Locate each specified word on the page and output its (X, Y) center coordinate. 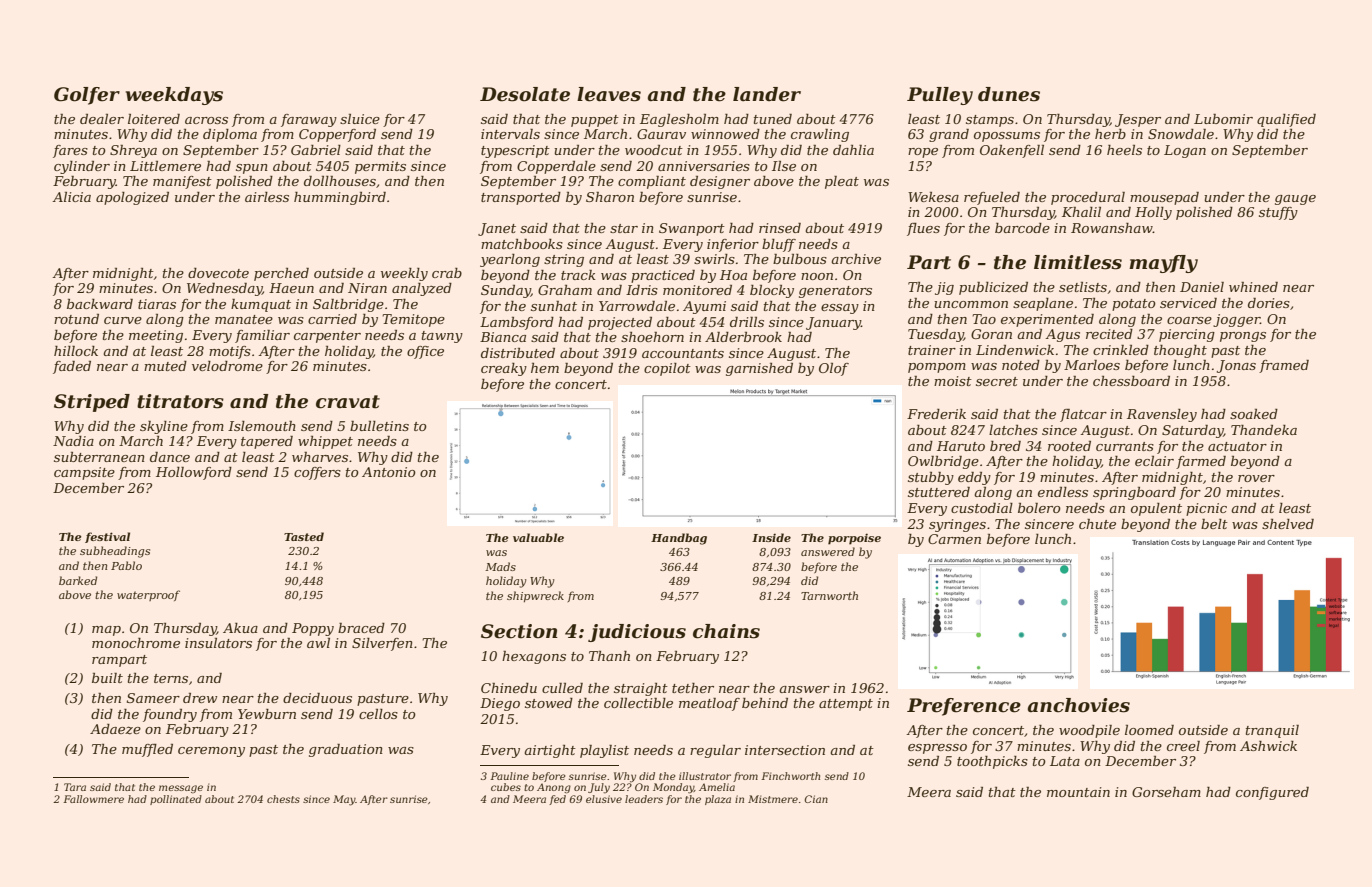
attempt (846, 705)
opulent (1156, 509)
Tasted (304, 536)
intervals (510, 134)
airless (267, 197)
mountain (1078, 792)
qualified (1286, 120)
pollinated (176, 800)
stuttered (939, 492)
